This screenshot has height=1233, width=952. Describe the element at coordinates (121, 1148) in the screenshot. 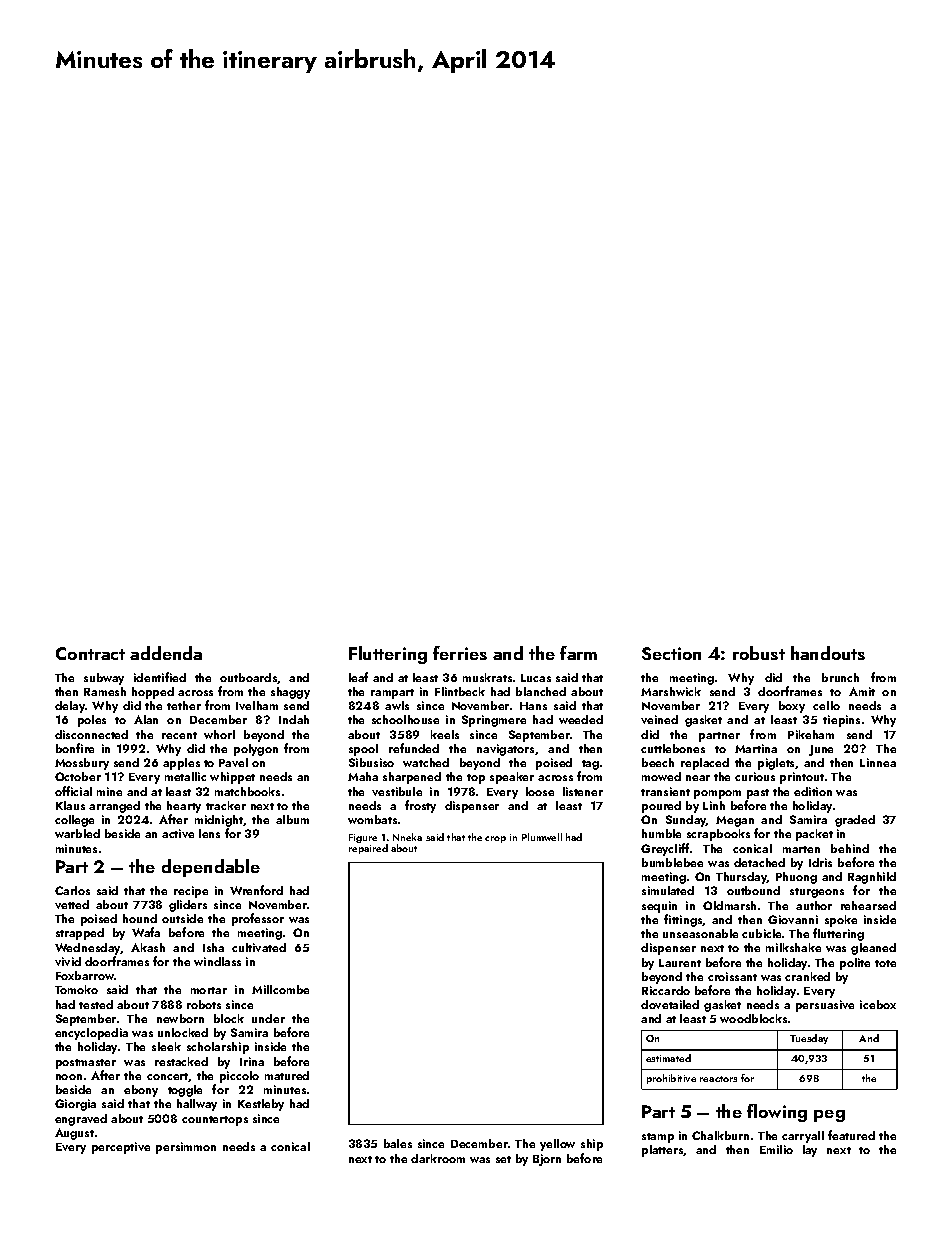

I see `perceptive` at that location.
